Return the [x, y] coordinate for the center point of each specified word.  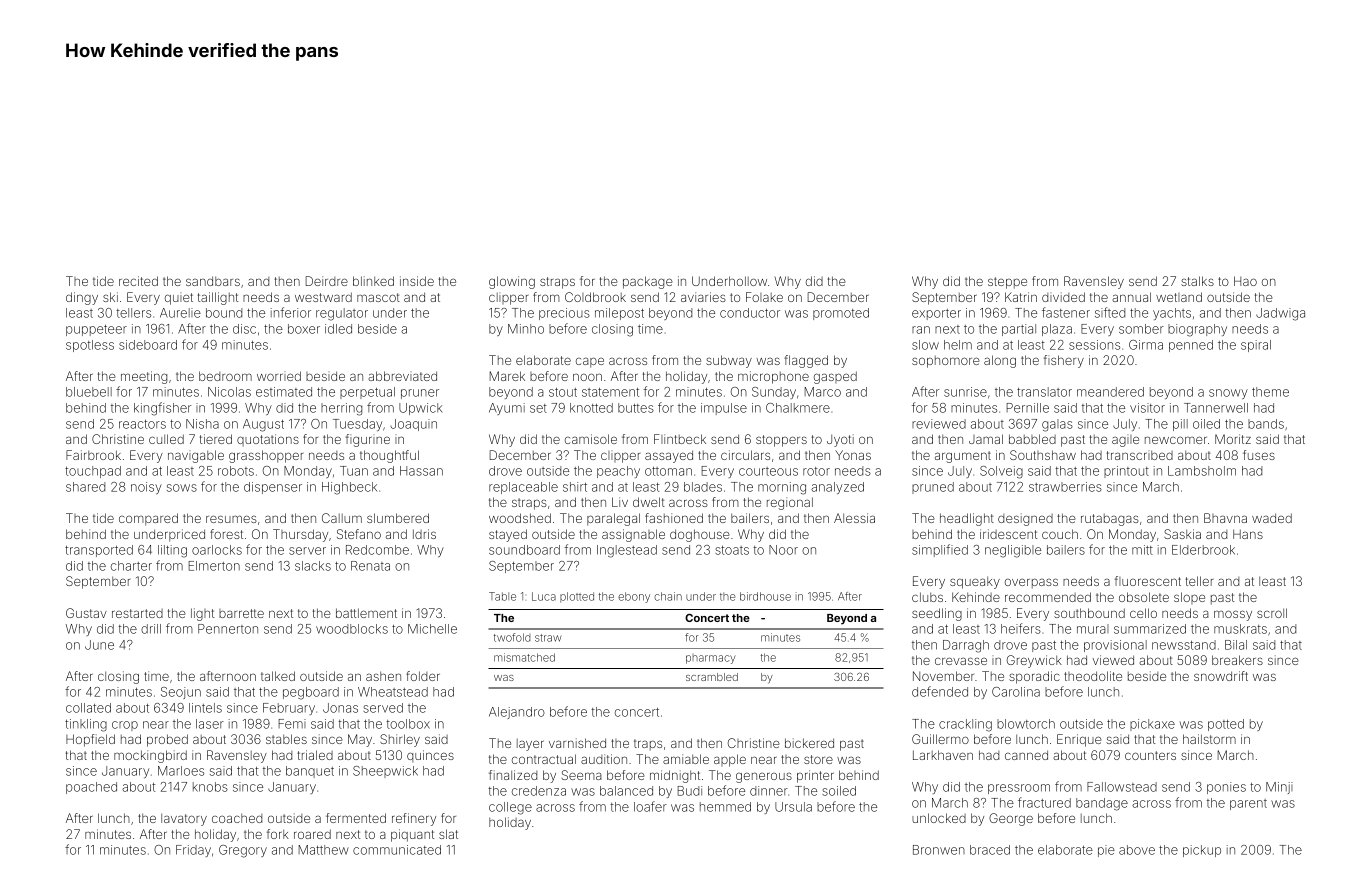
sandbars [213, 281]
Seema [582, 775]
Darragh [966, 646]
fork [278, 834]
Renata [370, 566]
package [648, 282]
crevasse [961, 661]
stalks [1197, 281]
